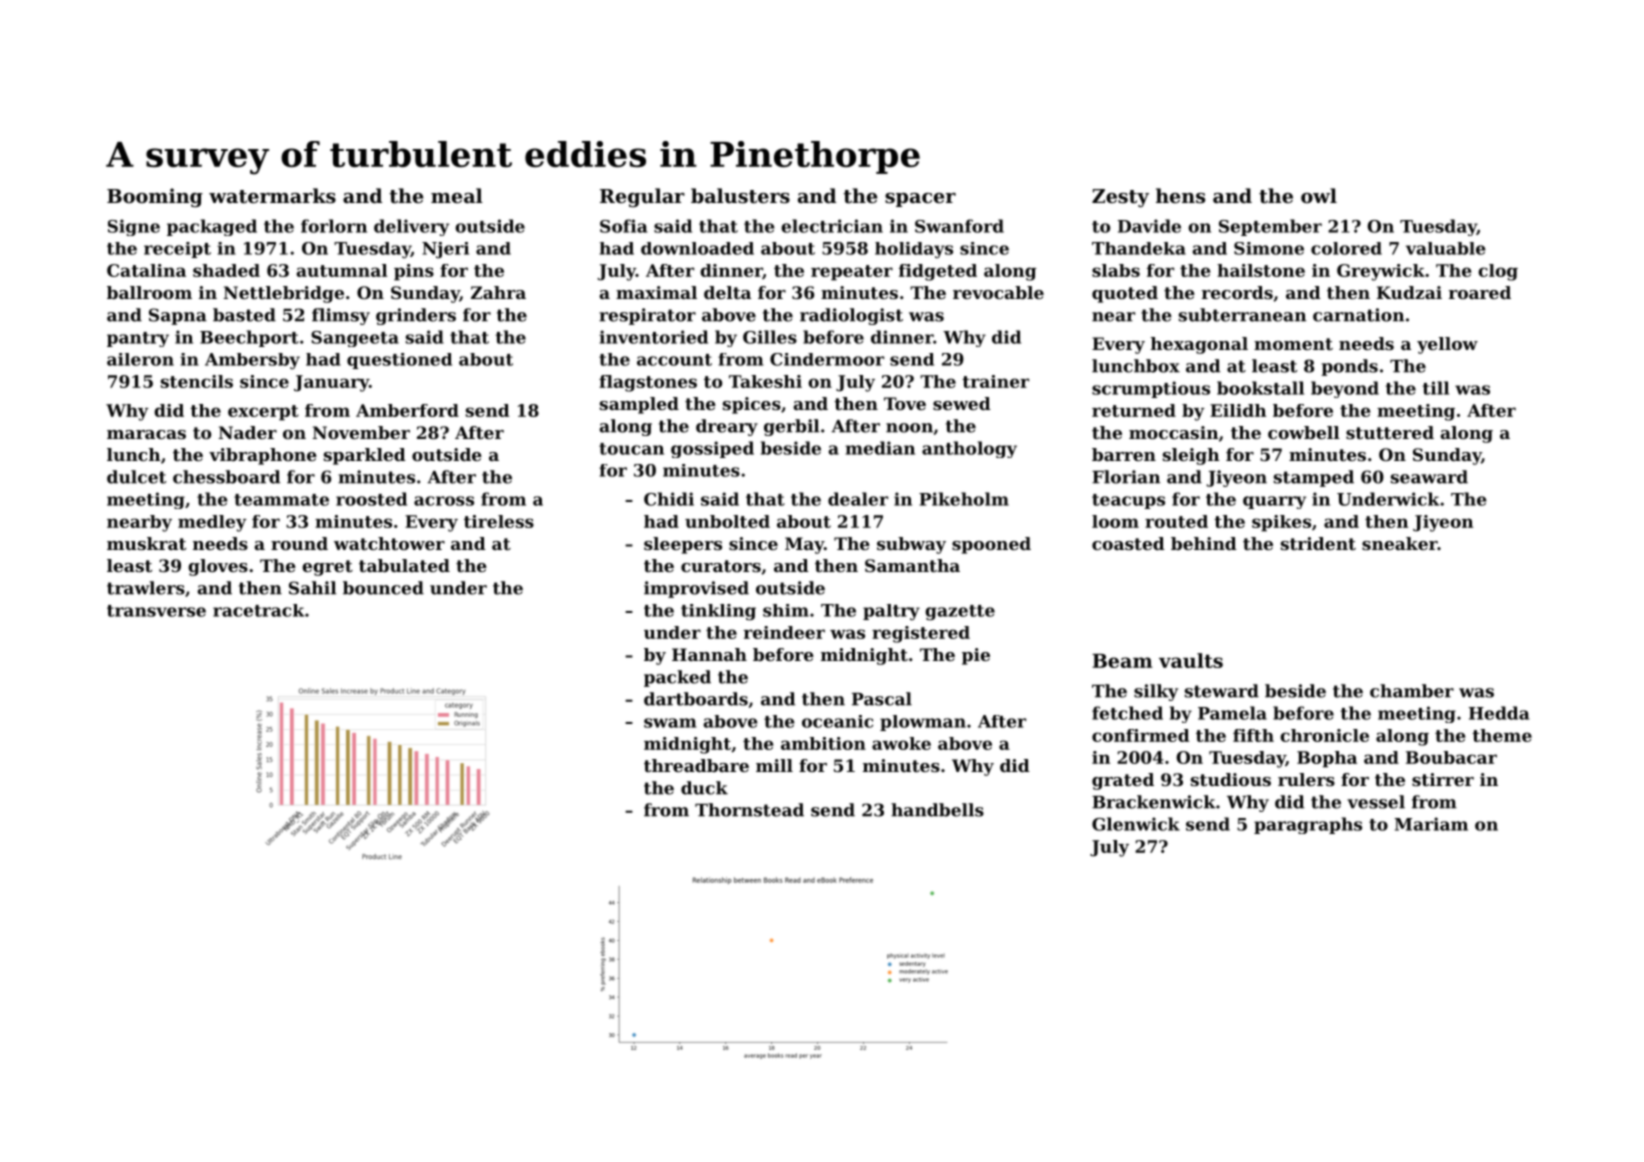  What do you see at coordinates (937, 810) in the page?
I see `handbells` at bounding box center [937, 810].
